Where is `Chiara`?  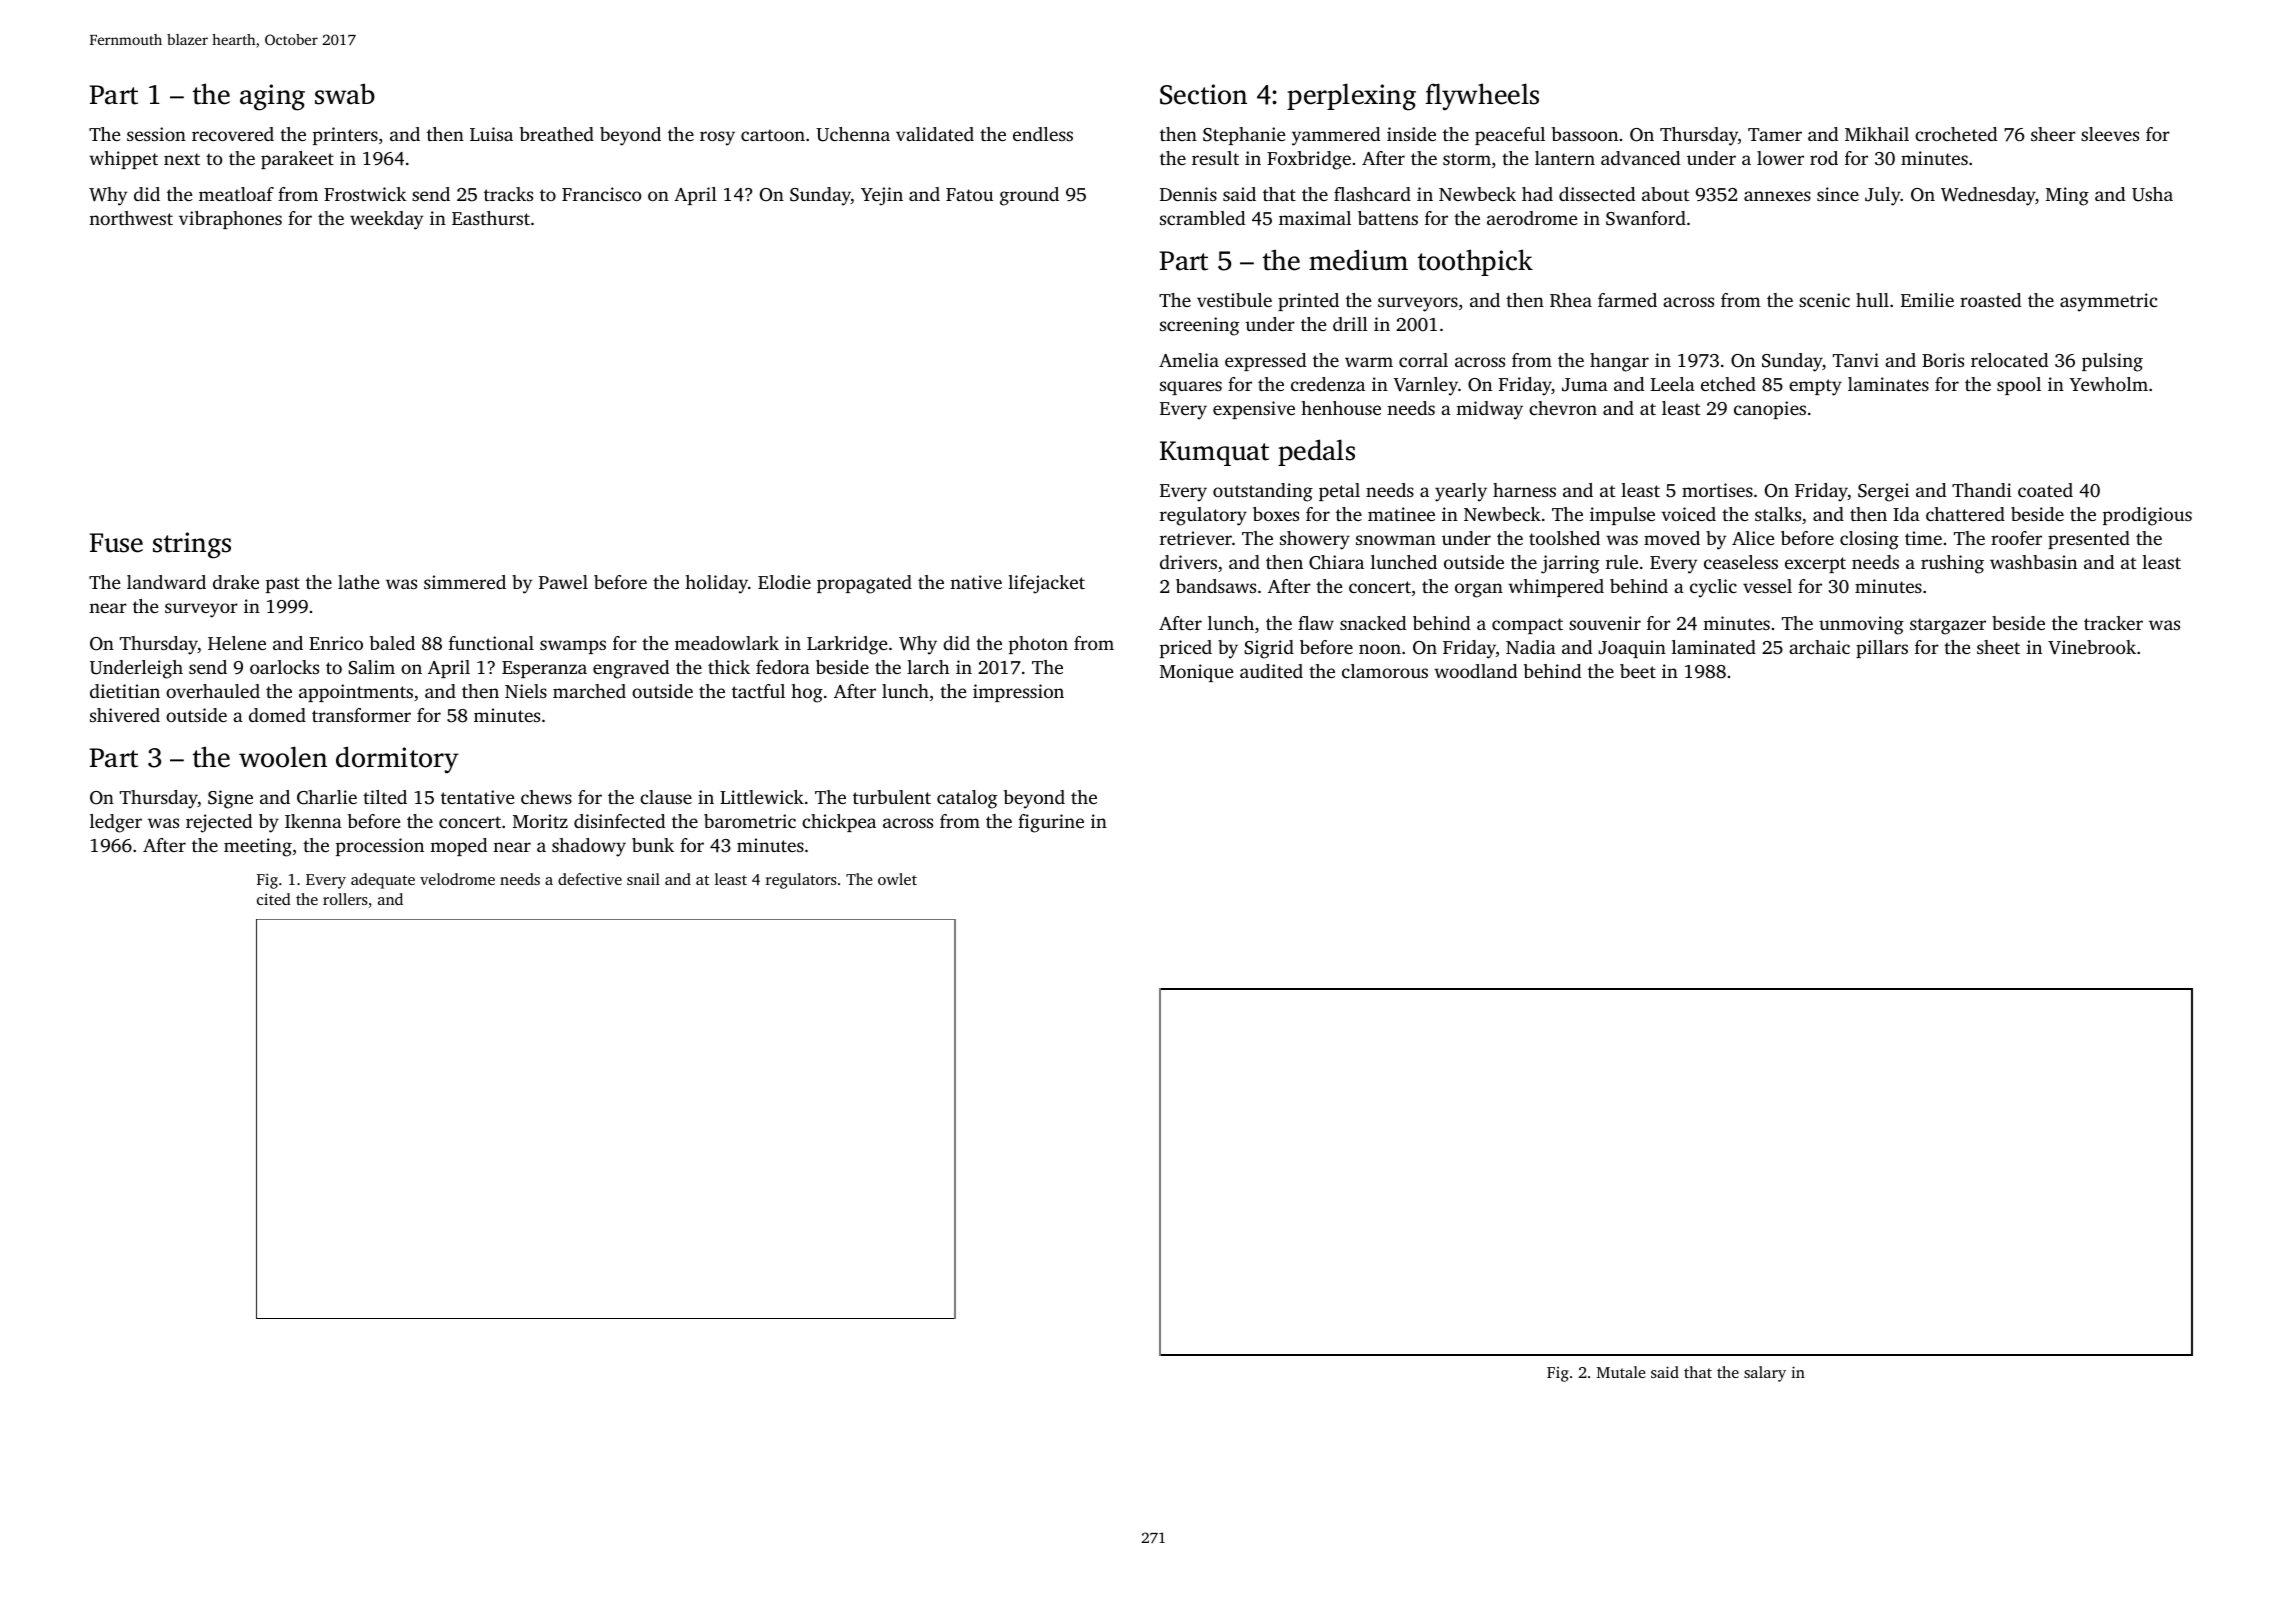 Chiara is located at coordinates (1336, 562).
